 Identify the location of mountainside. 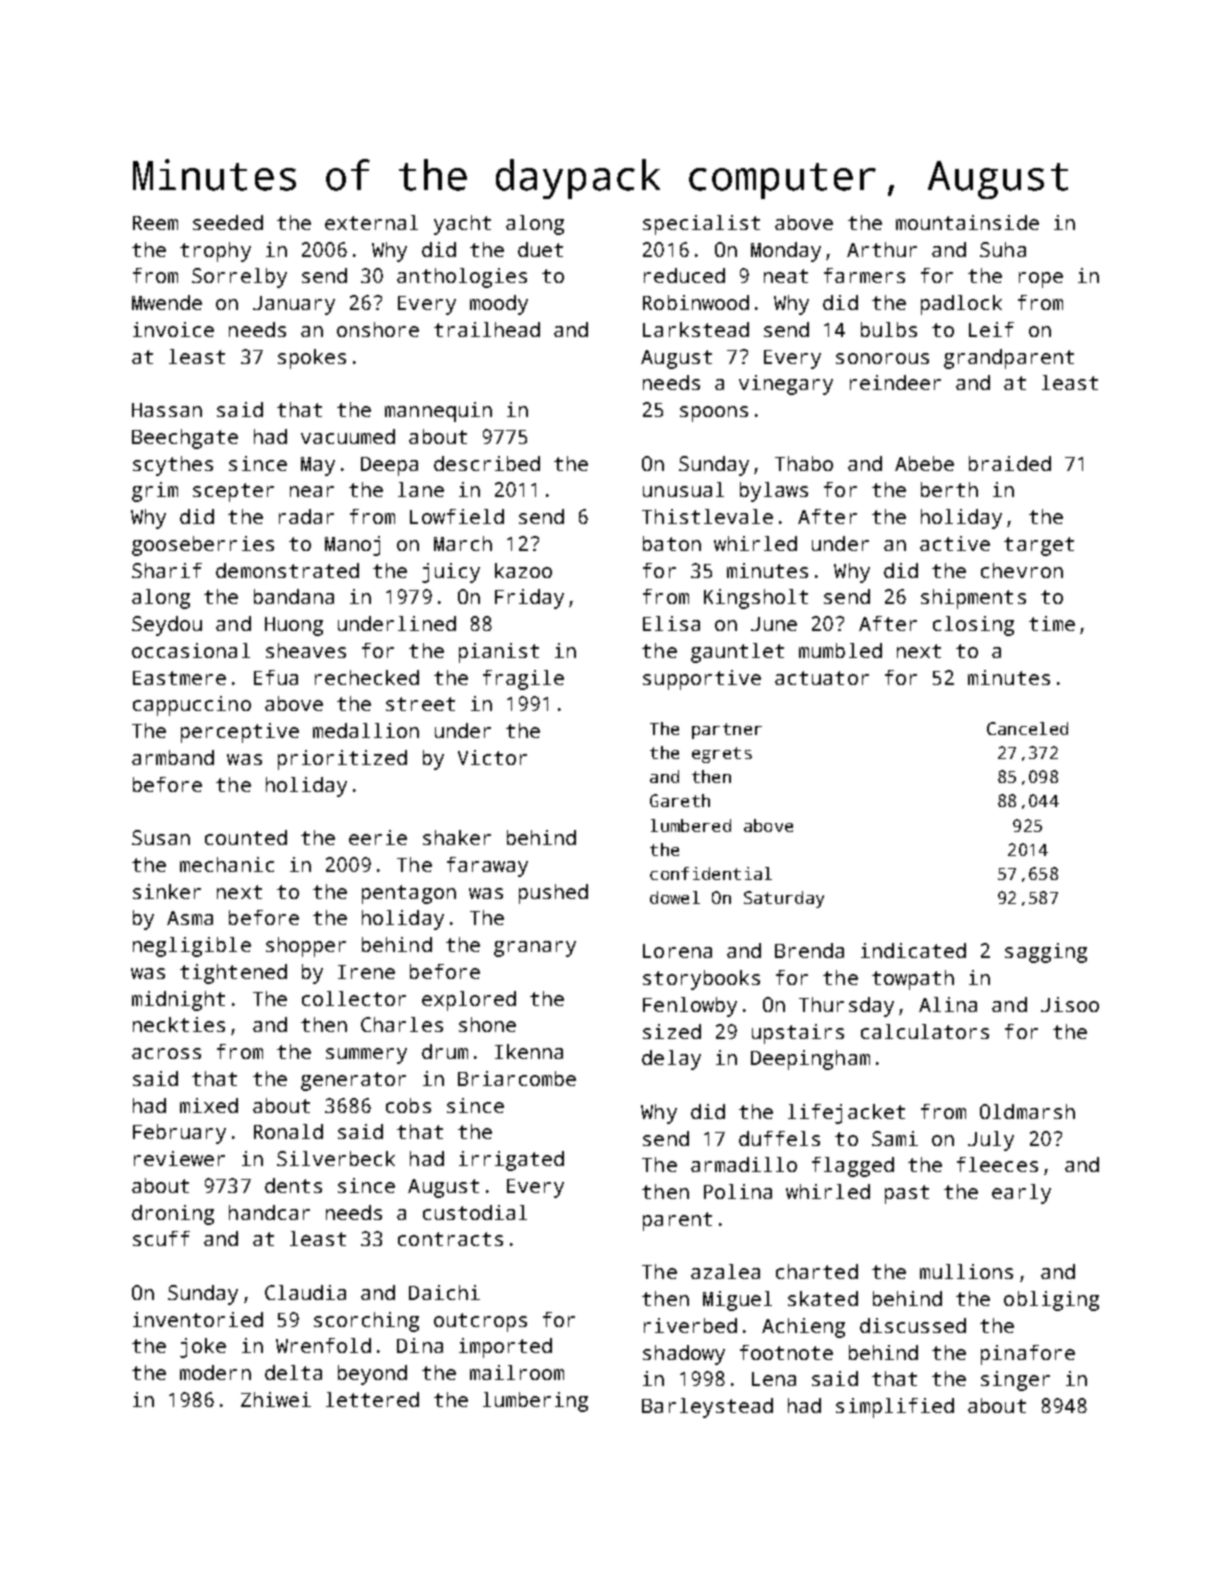
(967, 222).
